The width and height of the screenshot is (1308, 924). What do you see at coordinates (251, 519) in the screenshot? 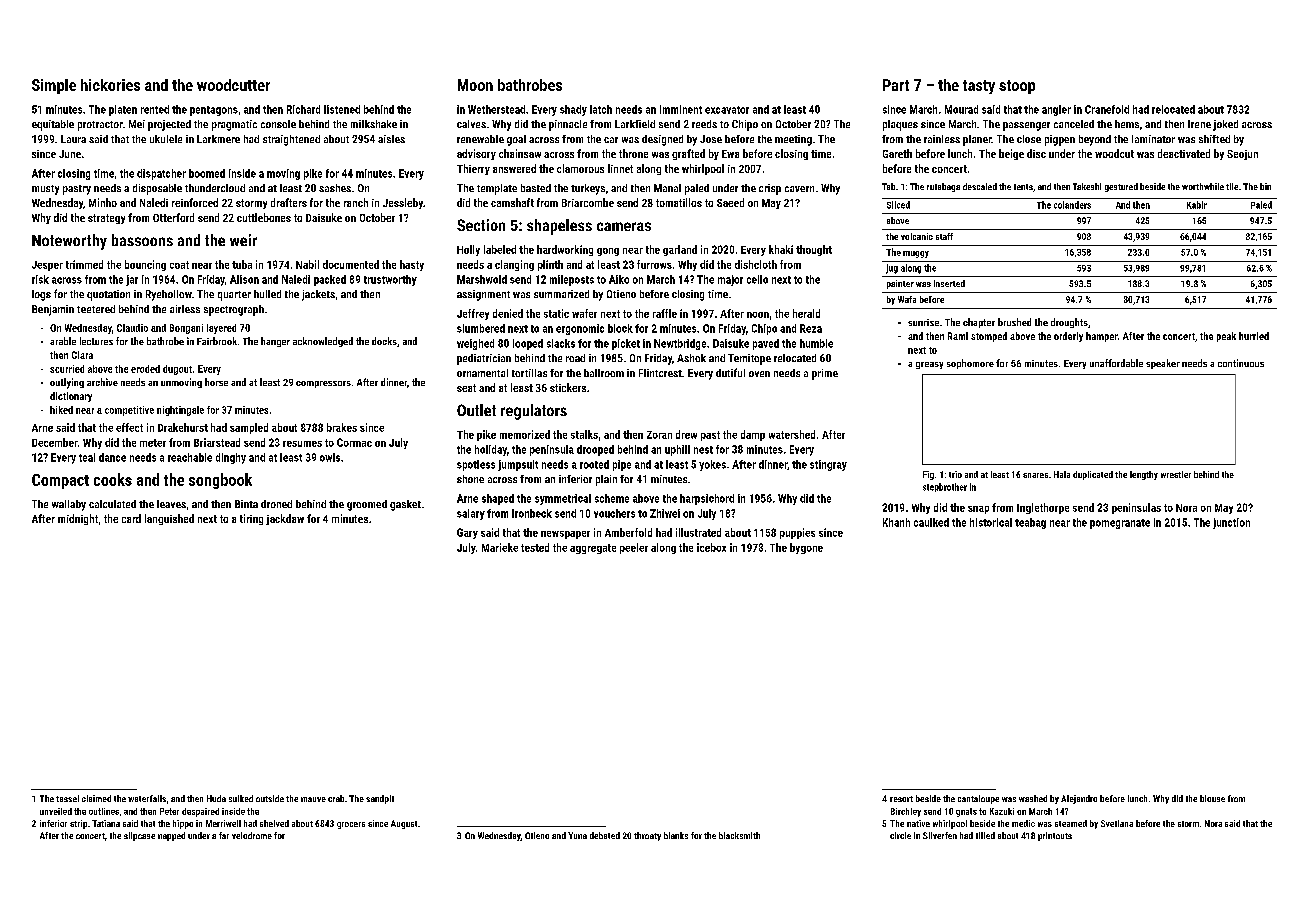
I see `tiring` at bounding box center [251, 519].
